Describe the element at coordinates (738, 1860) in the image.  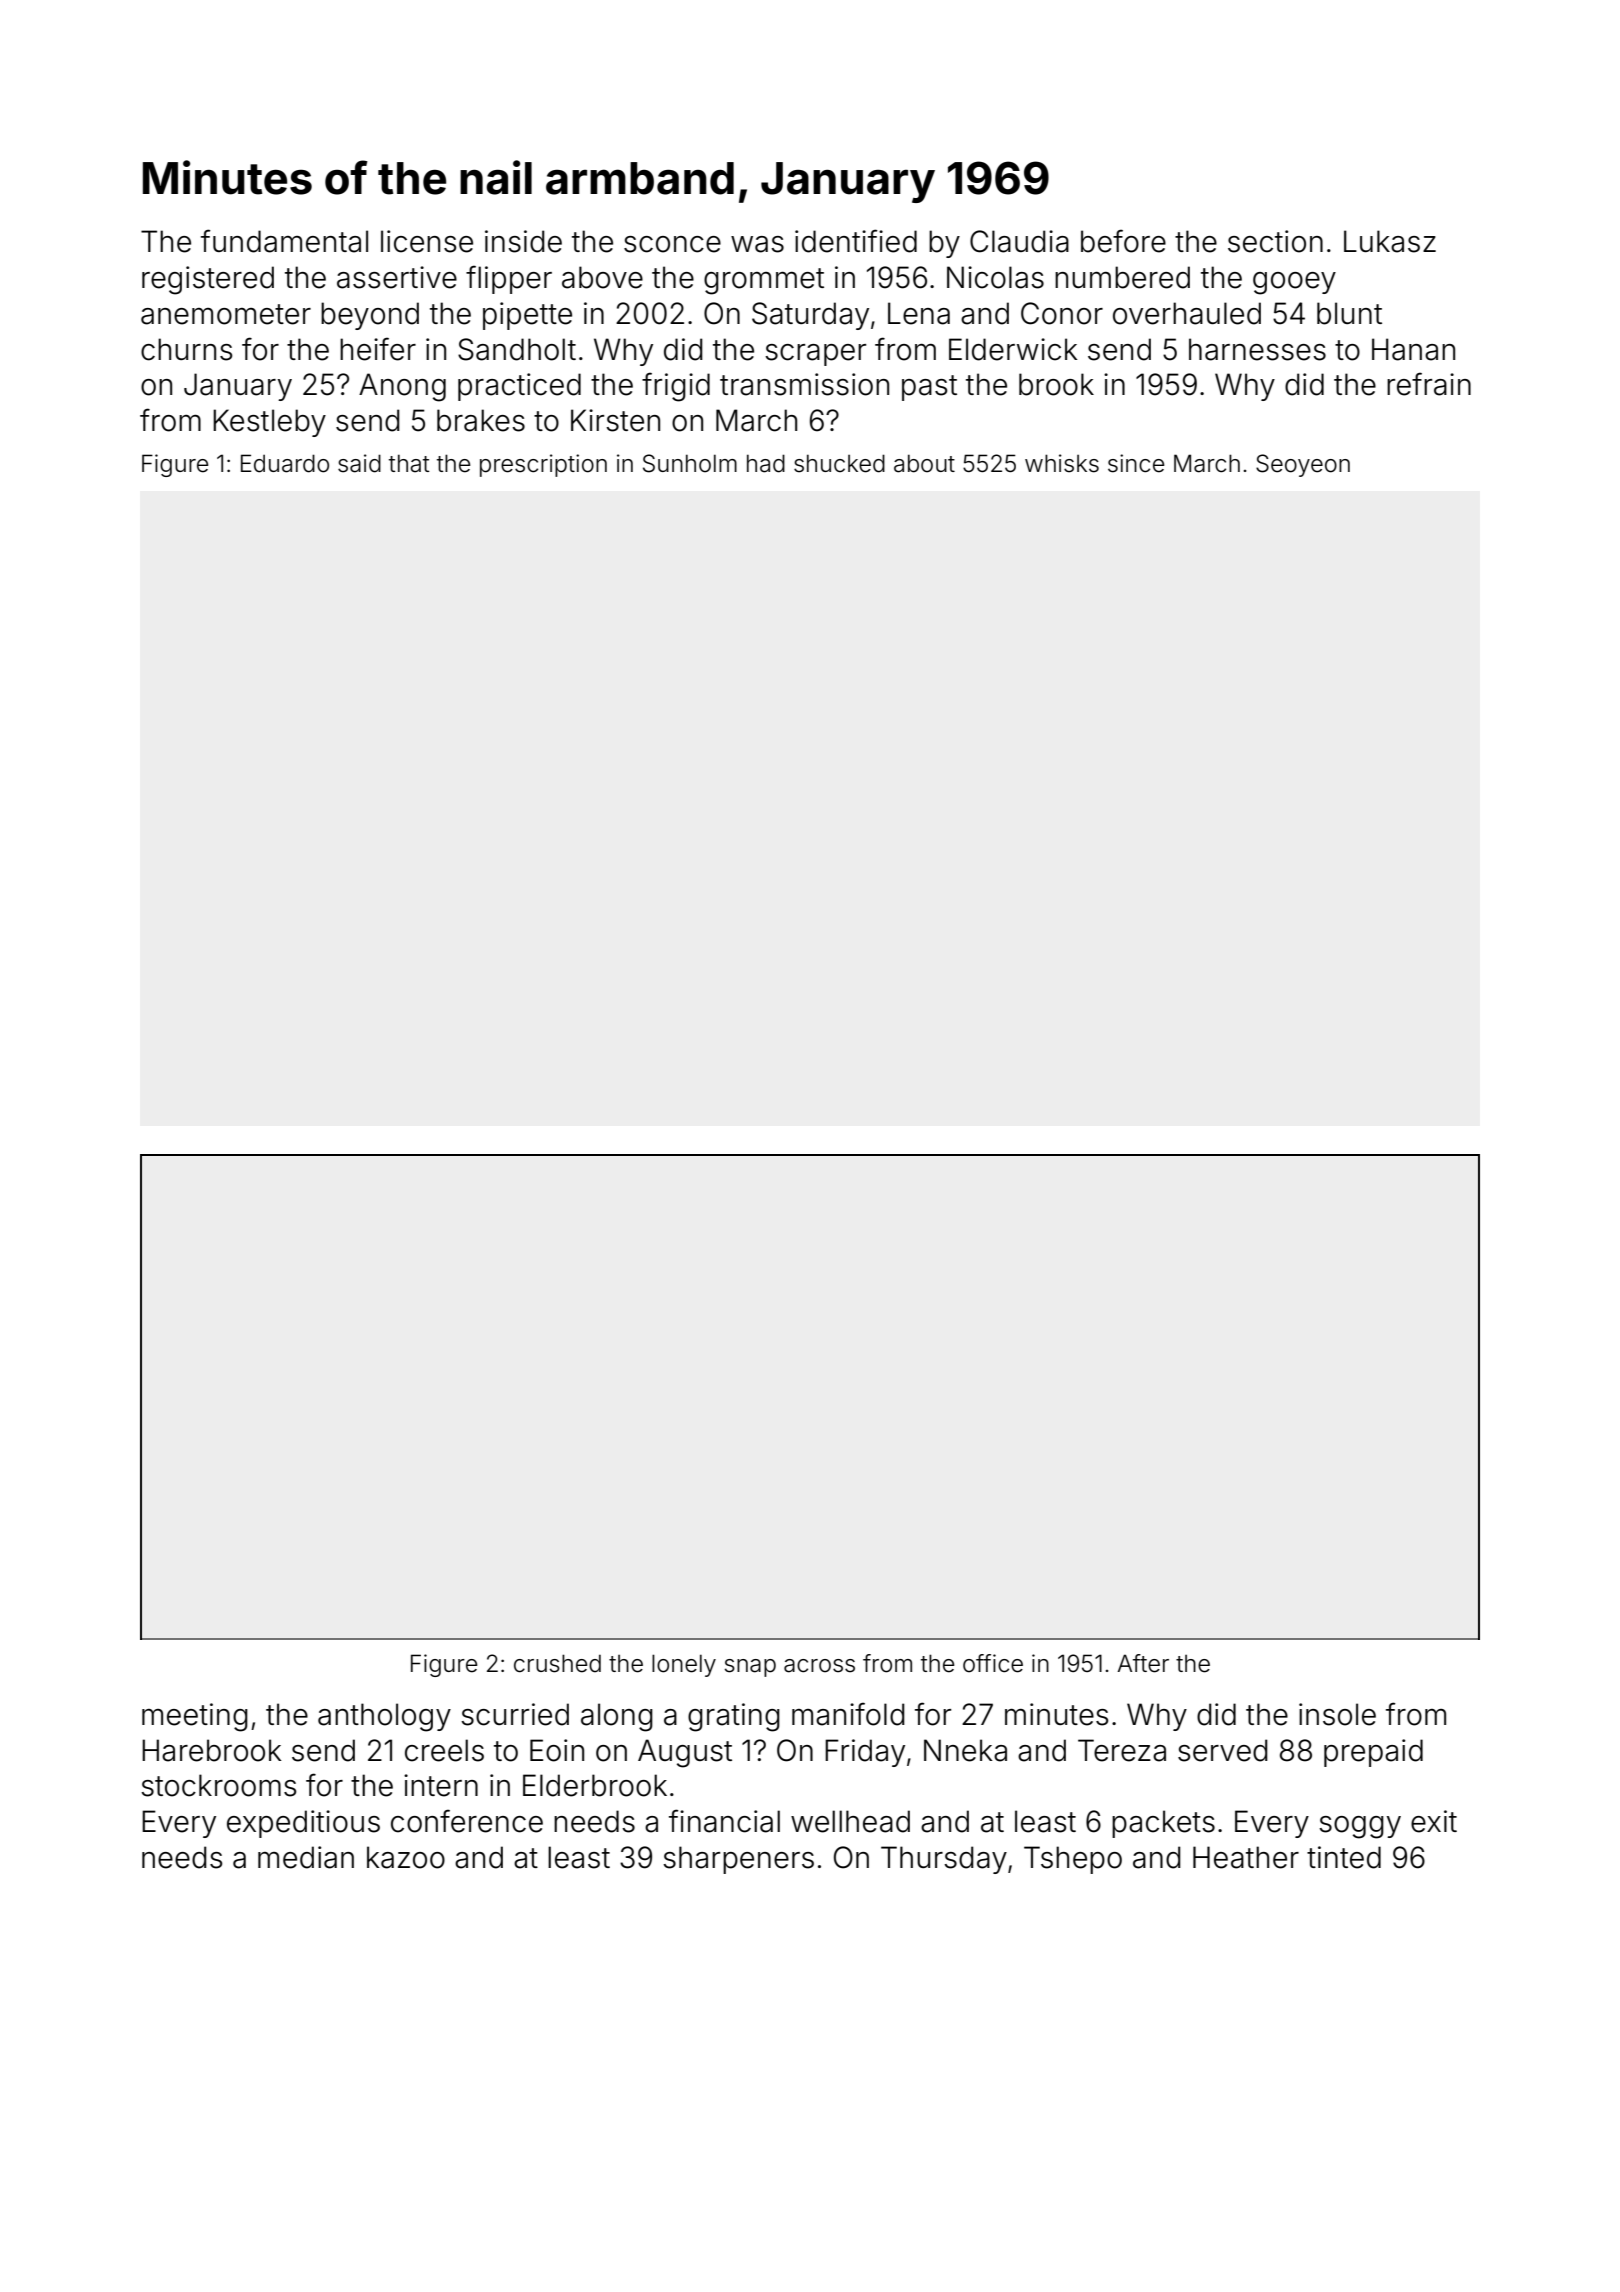
I see `sharpeners` at that location.
